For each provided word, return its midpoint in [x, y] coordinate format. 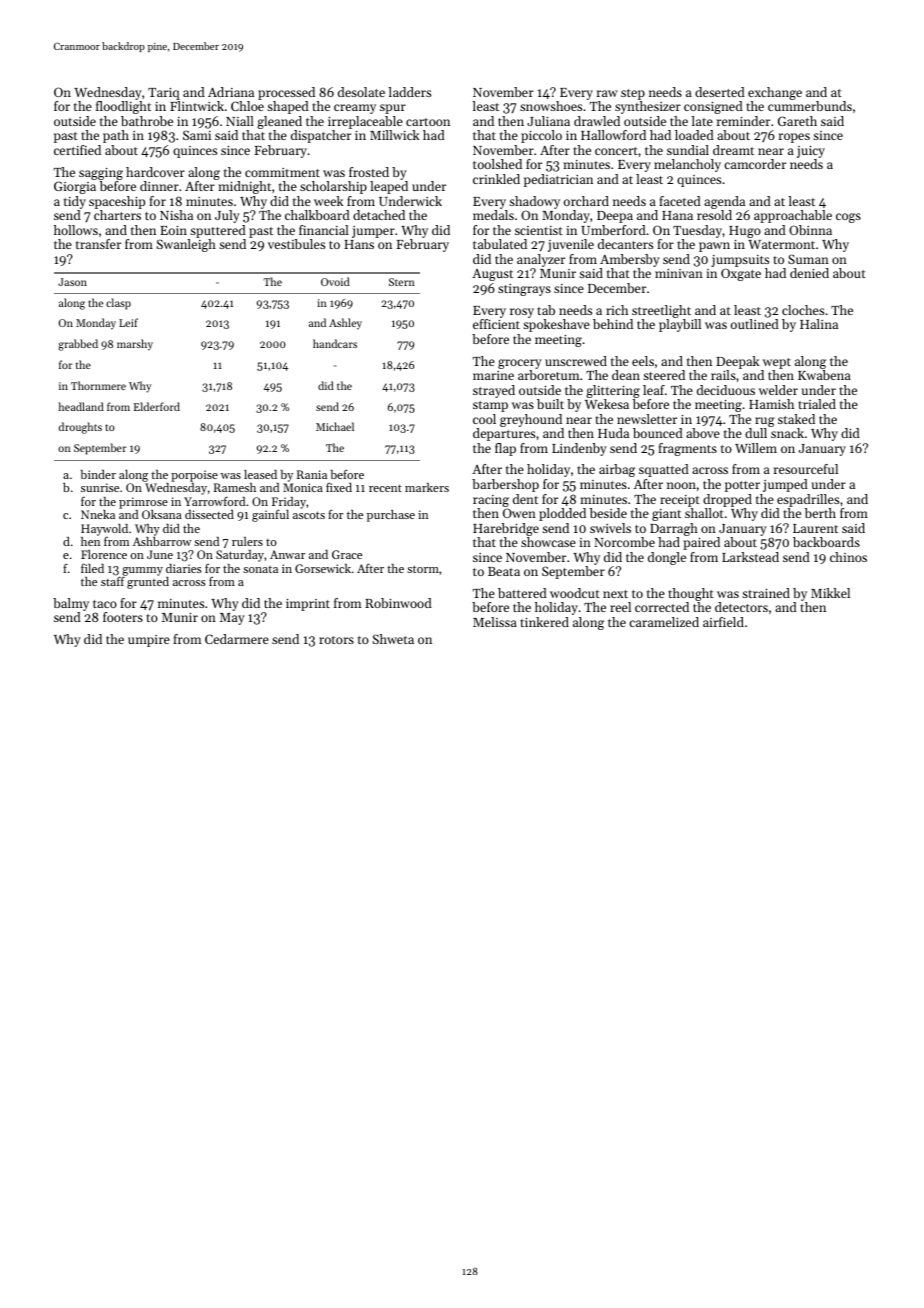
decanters [625, 244]
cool [484, 419]
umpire [149, 641]
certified [77, 150]
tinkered [544, 622]
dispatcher [321, 136]
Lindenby [579, 449]
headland [81, 406]
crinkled [496, 179]
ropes [794, 138]
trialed [817, 404]
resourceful [806, 469]
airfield [723, 622]
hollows [76, 230]
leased [260, 474]
